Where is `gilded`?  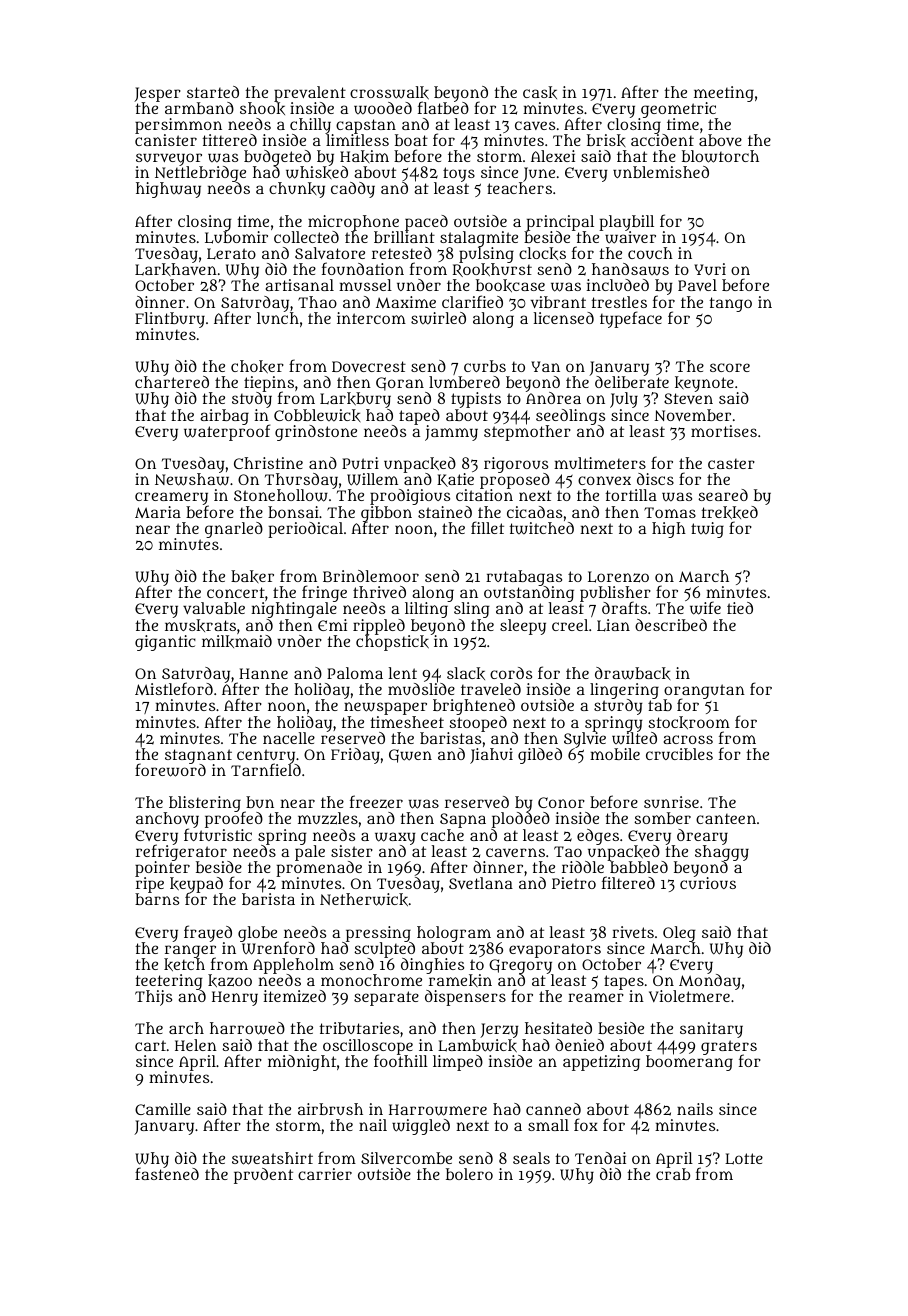 gilded is located at coordinates (540, 756).
